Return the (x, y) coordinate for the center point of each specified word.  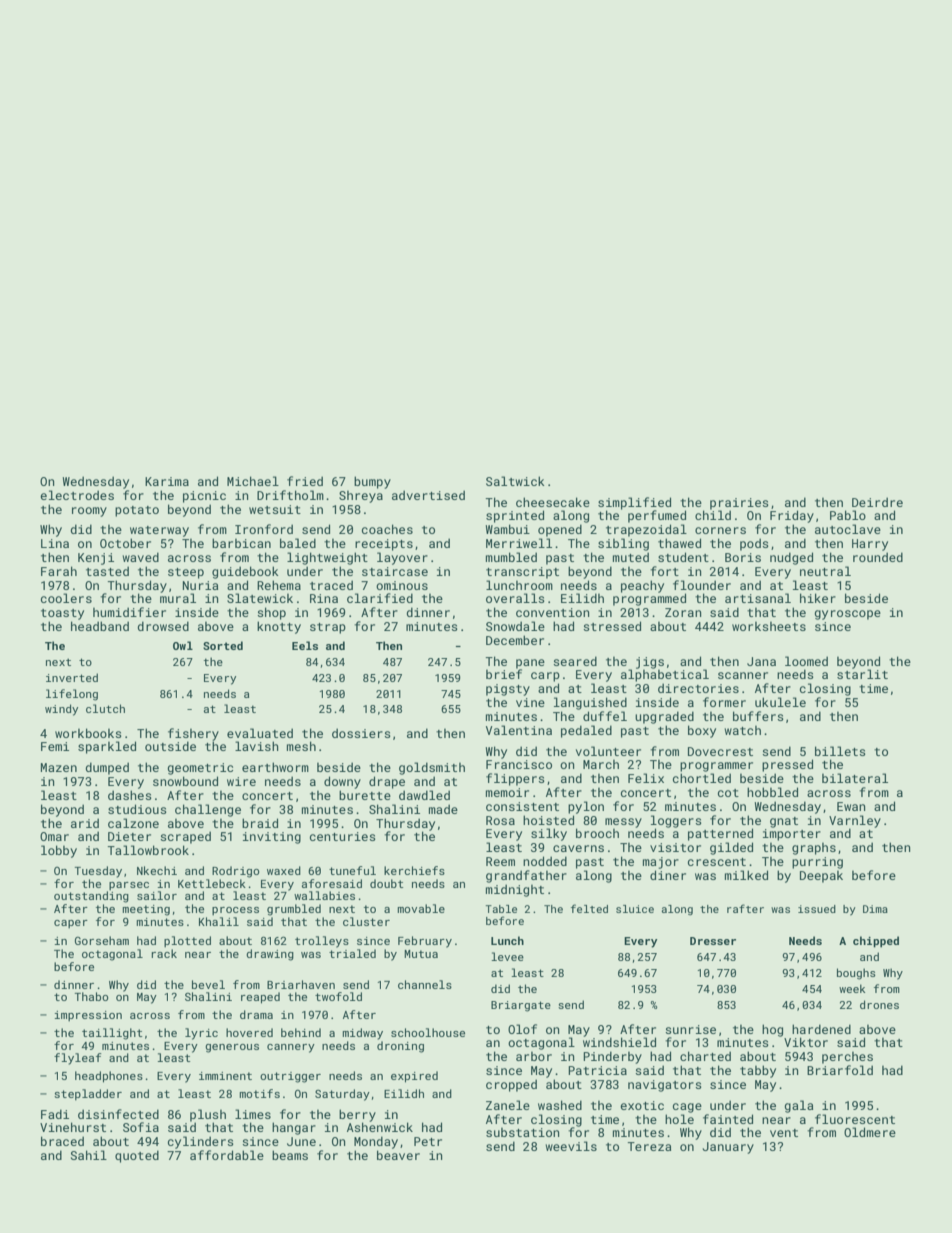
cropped (511, 1085)
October (125, 543)
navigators (665, 1086)
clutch (105, 708)
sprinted (515, 516)
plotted (187, 941)
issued (817, 909)
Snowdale (515, 626)
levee (507, 956)
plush (208, 1115)
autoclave (848, 529)
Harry (870, 545)
